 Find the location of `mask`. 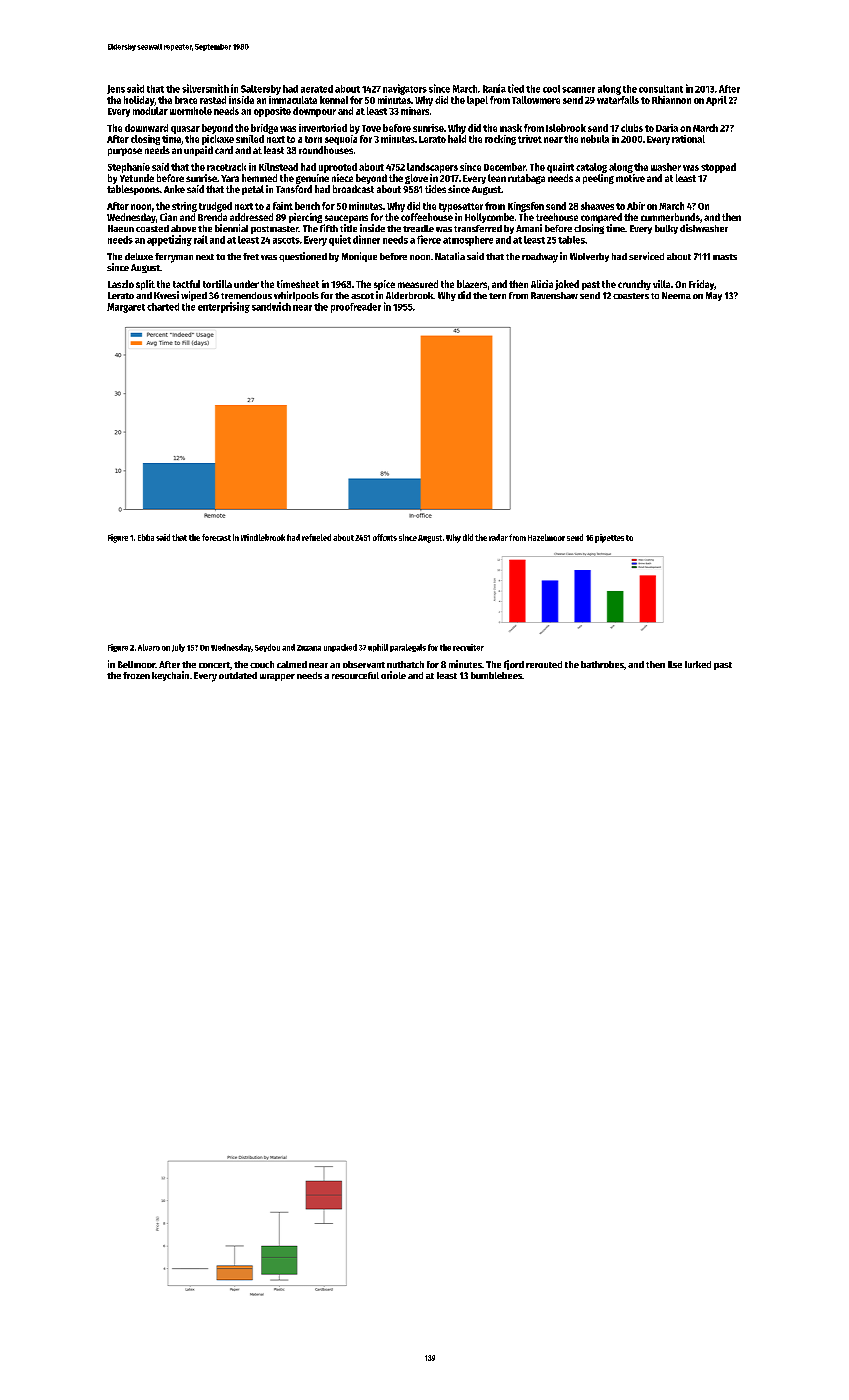

mask is located at coordinates (511, 128).
